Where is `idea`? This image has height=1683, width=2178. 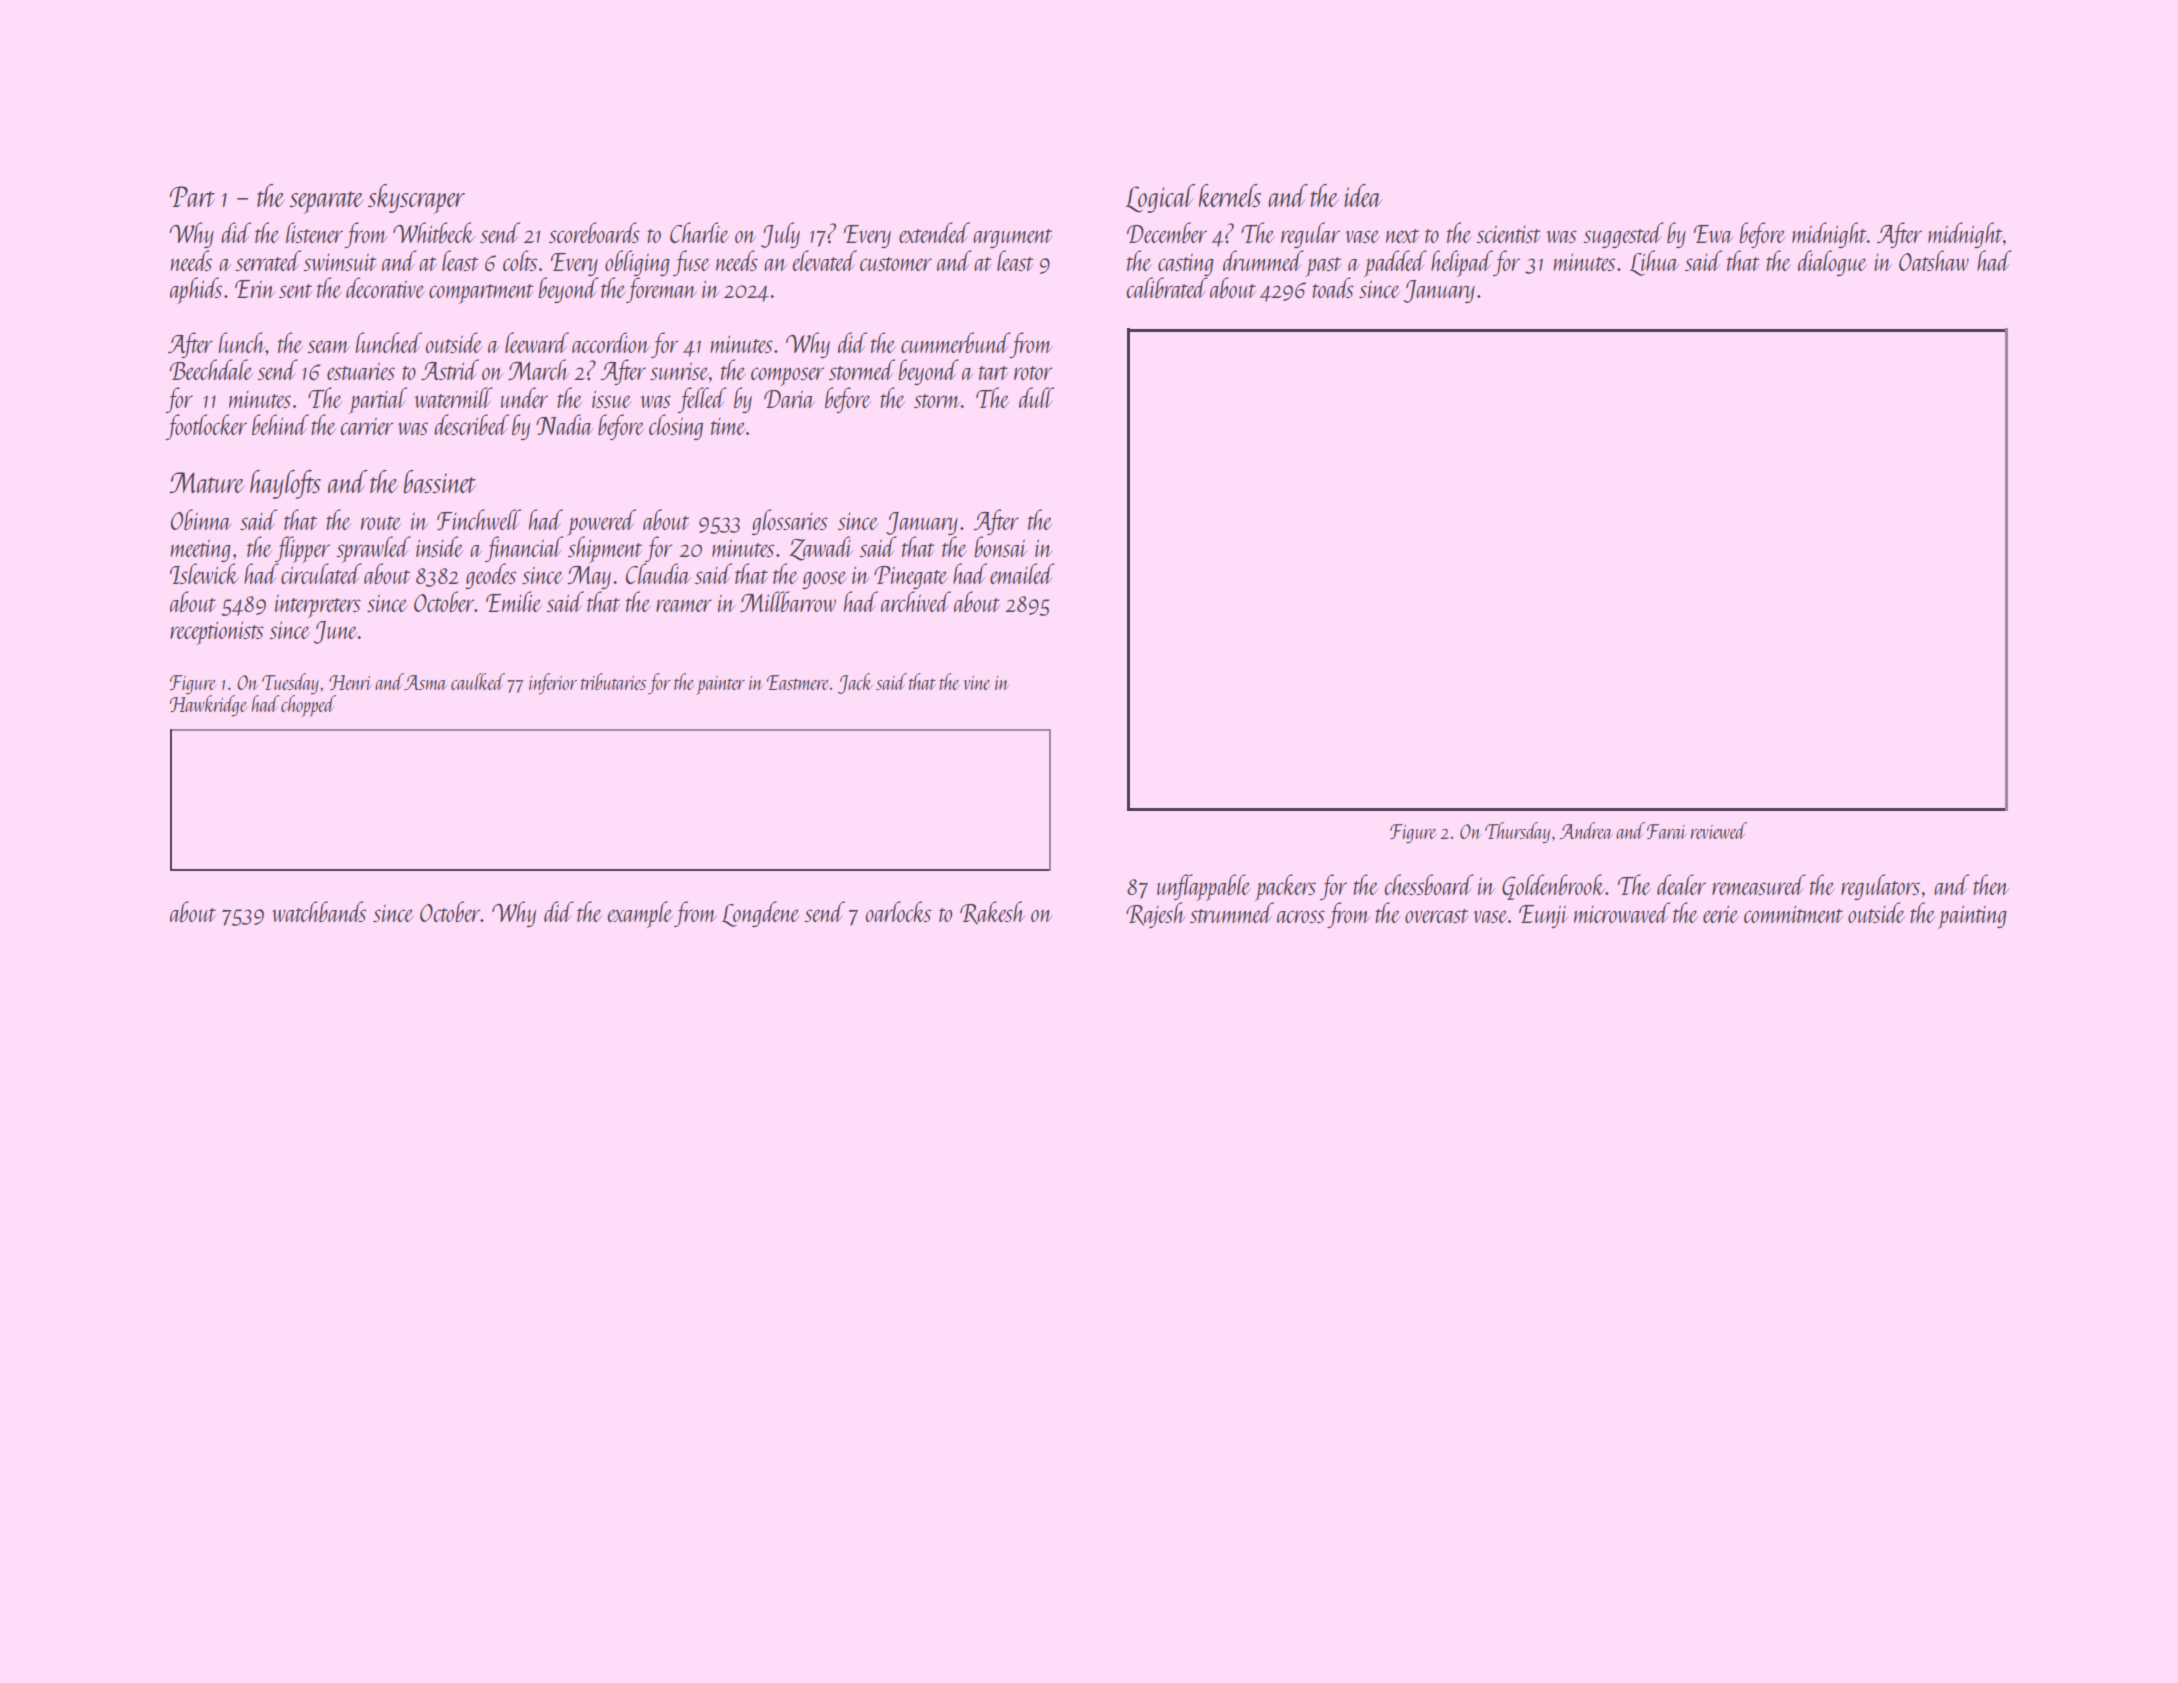
idea is located at coordinates (1363, 195).
